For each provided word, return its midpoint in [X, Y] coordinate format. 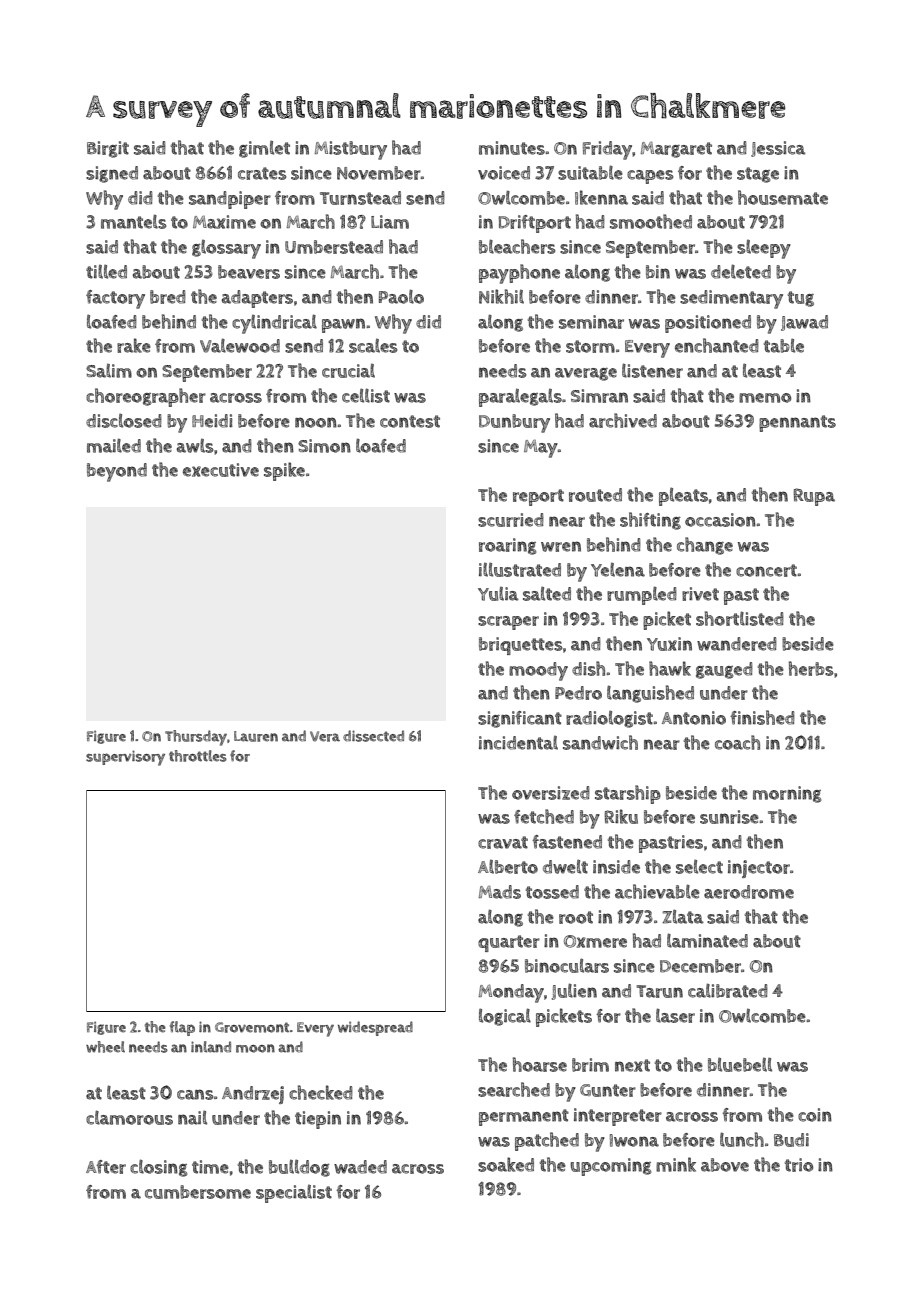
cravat [503, 842]
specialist [294, 1193]
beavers [249, 272]
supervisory [125, 758]
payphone [519, 274]
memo [765, 398]
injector [759, 869]
